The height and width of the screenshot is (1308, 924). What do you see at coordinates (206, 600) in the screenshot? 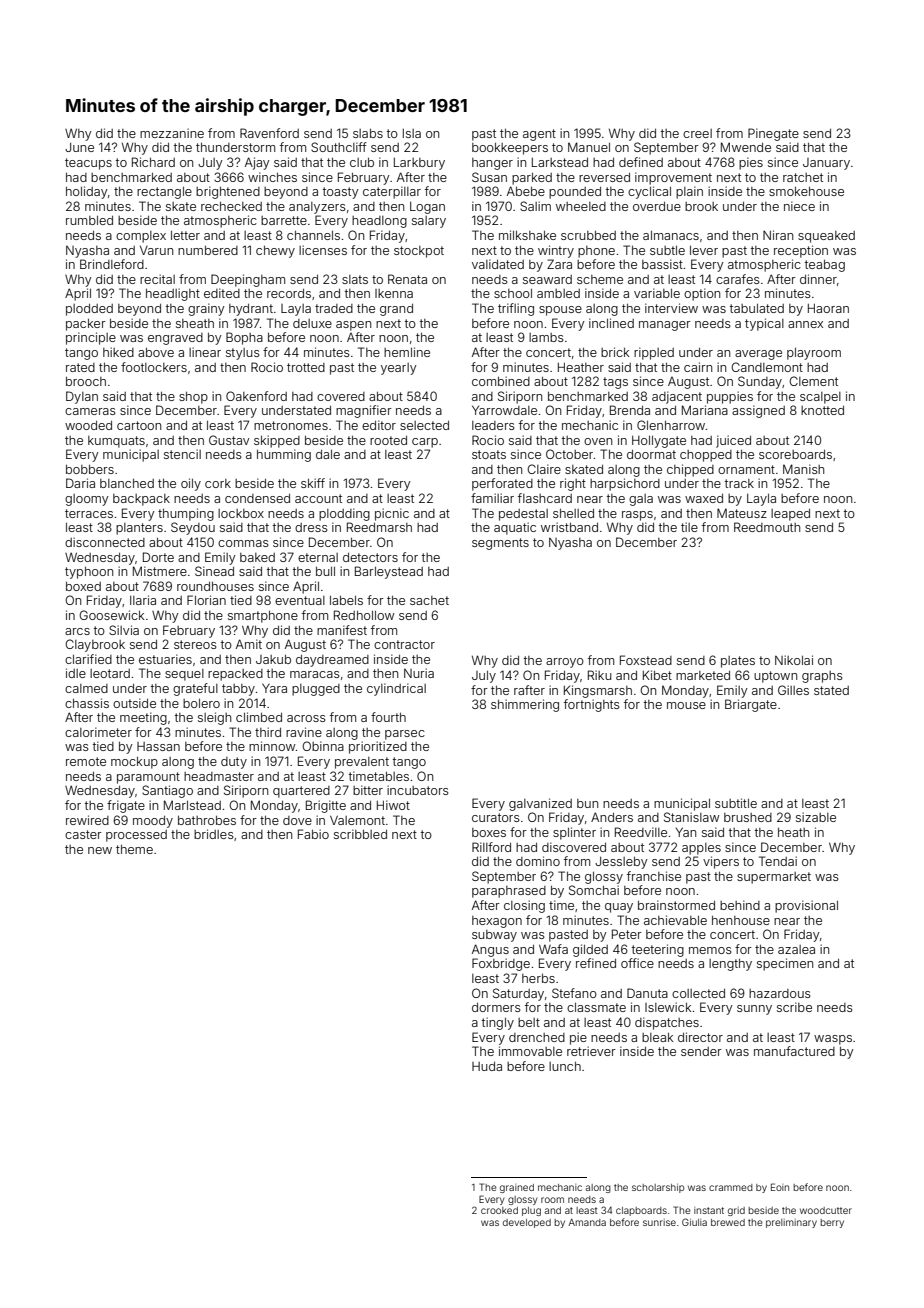
I see `Florian` at bounding box center [206, 600].
